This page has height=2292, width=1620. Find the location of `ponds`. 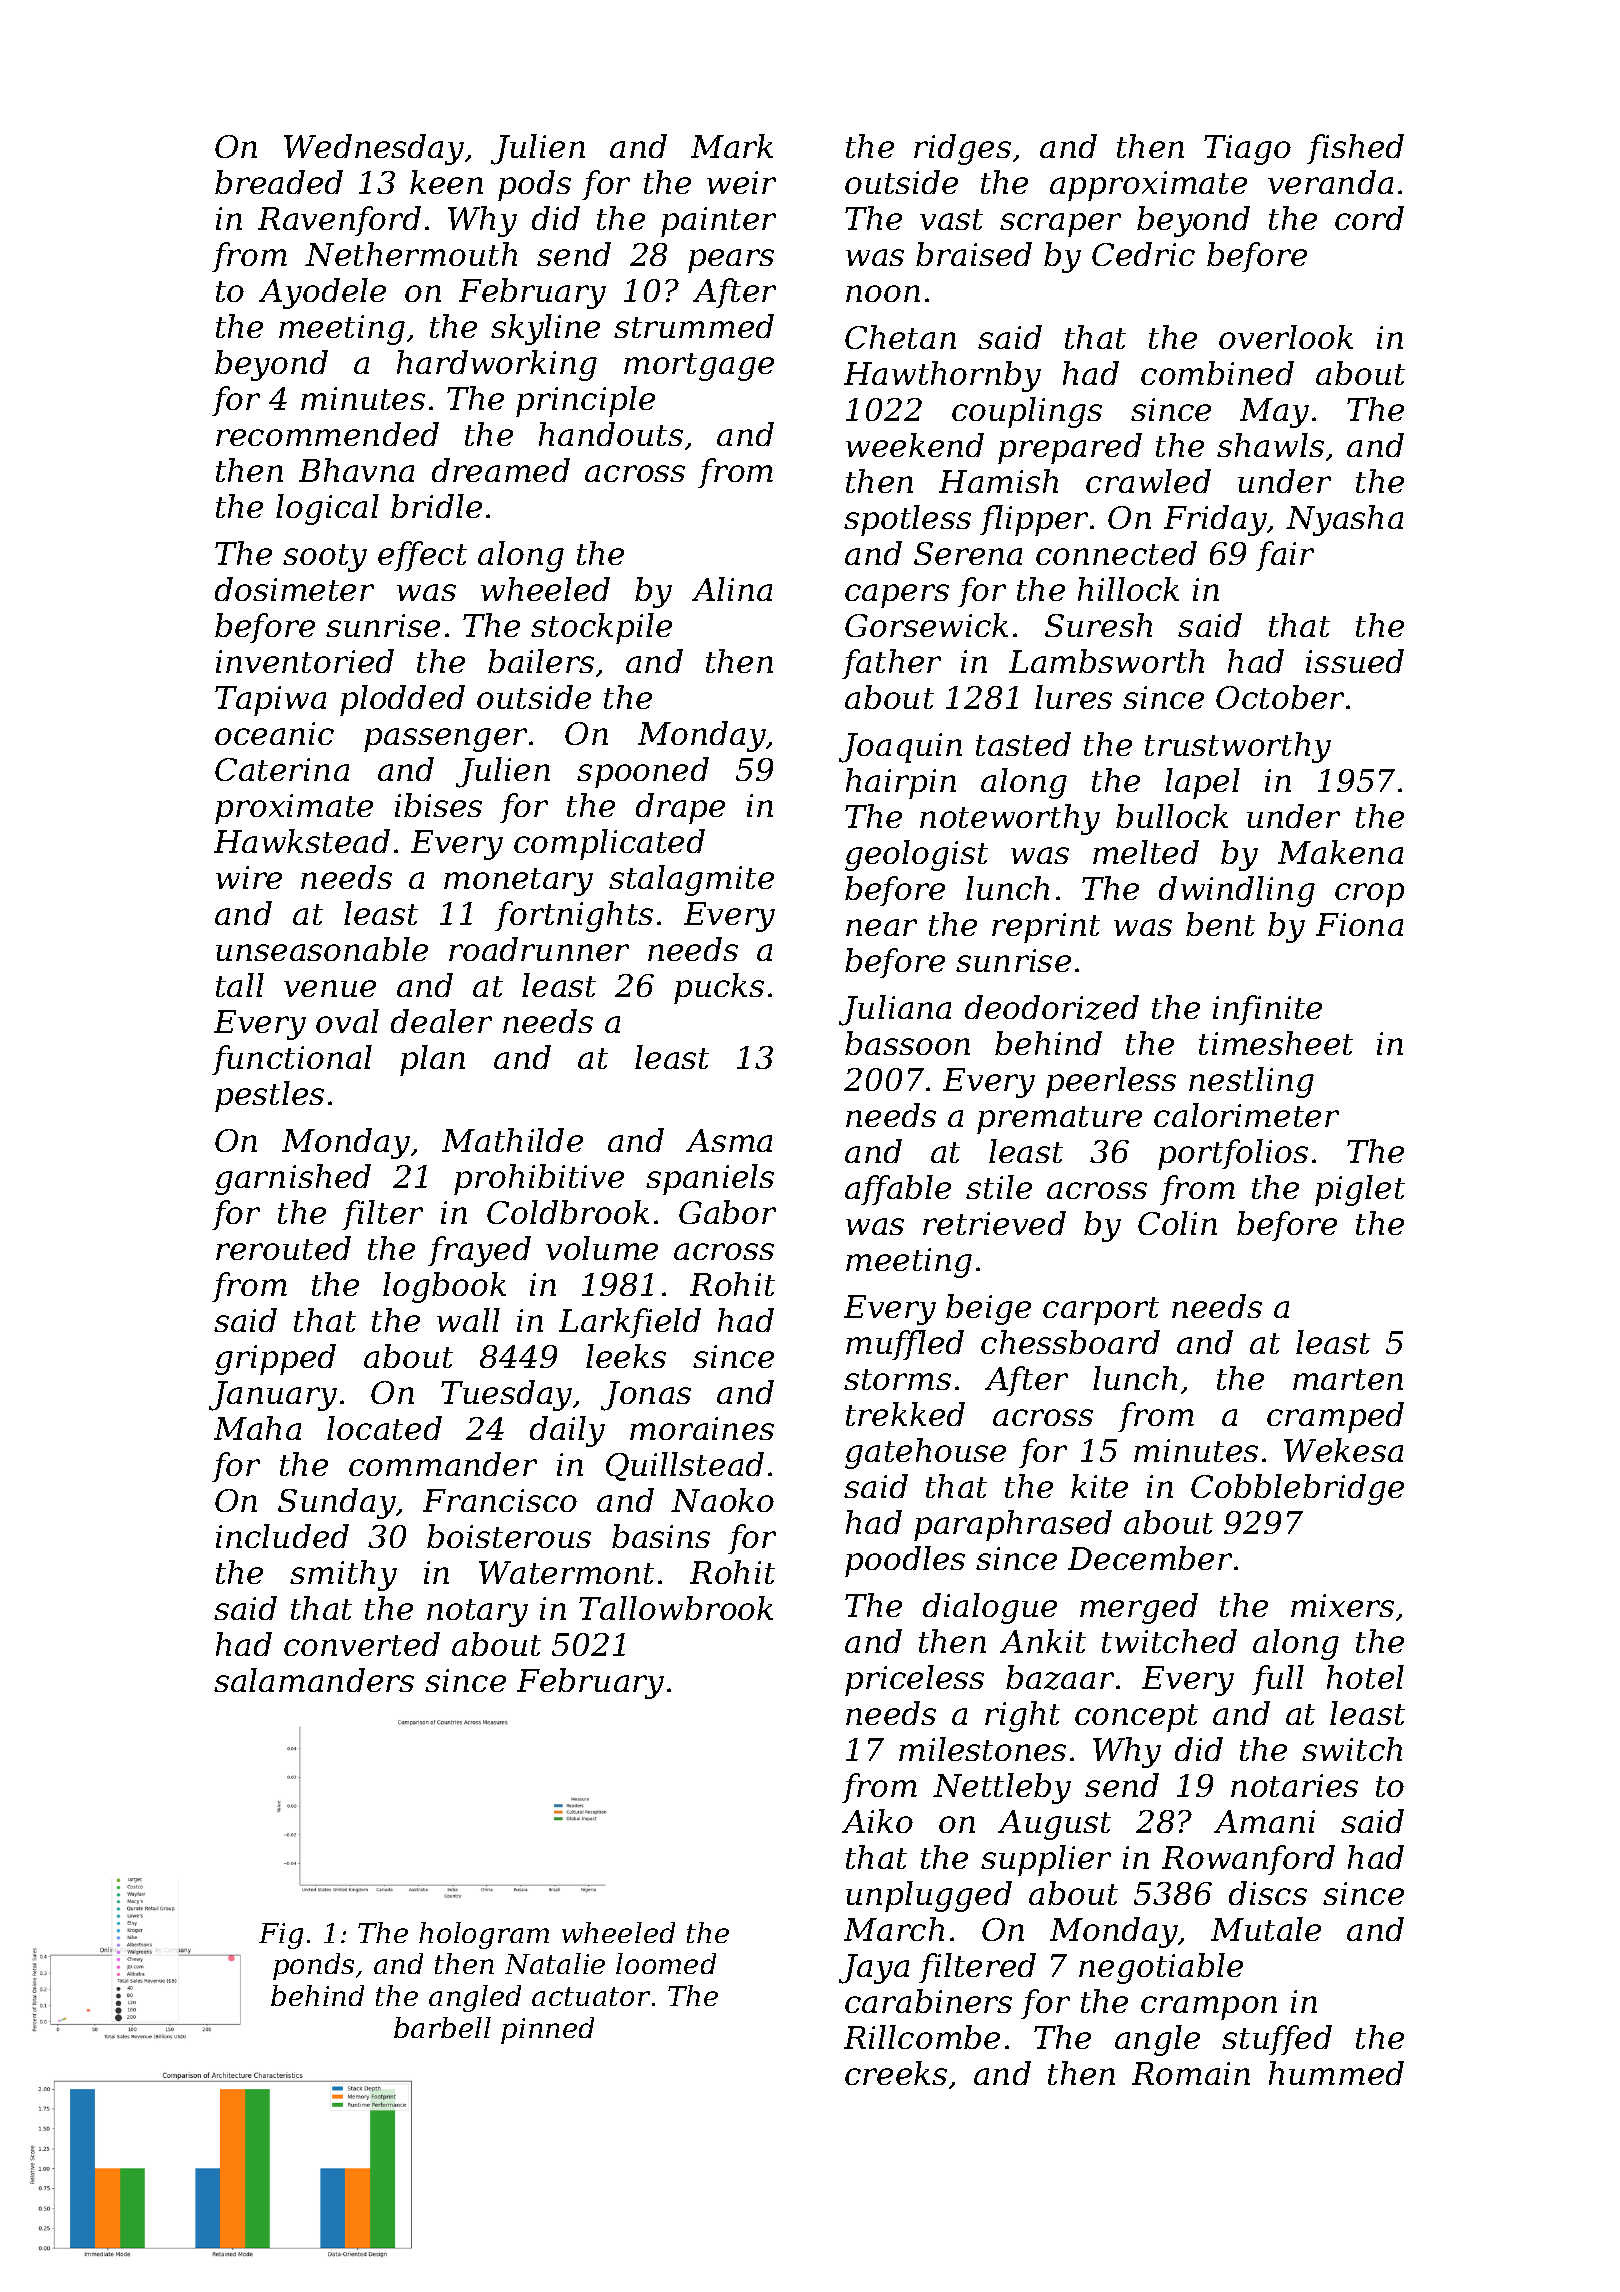

ponds is located at coordinates (313, 1966).
